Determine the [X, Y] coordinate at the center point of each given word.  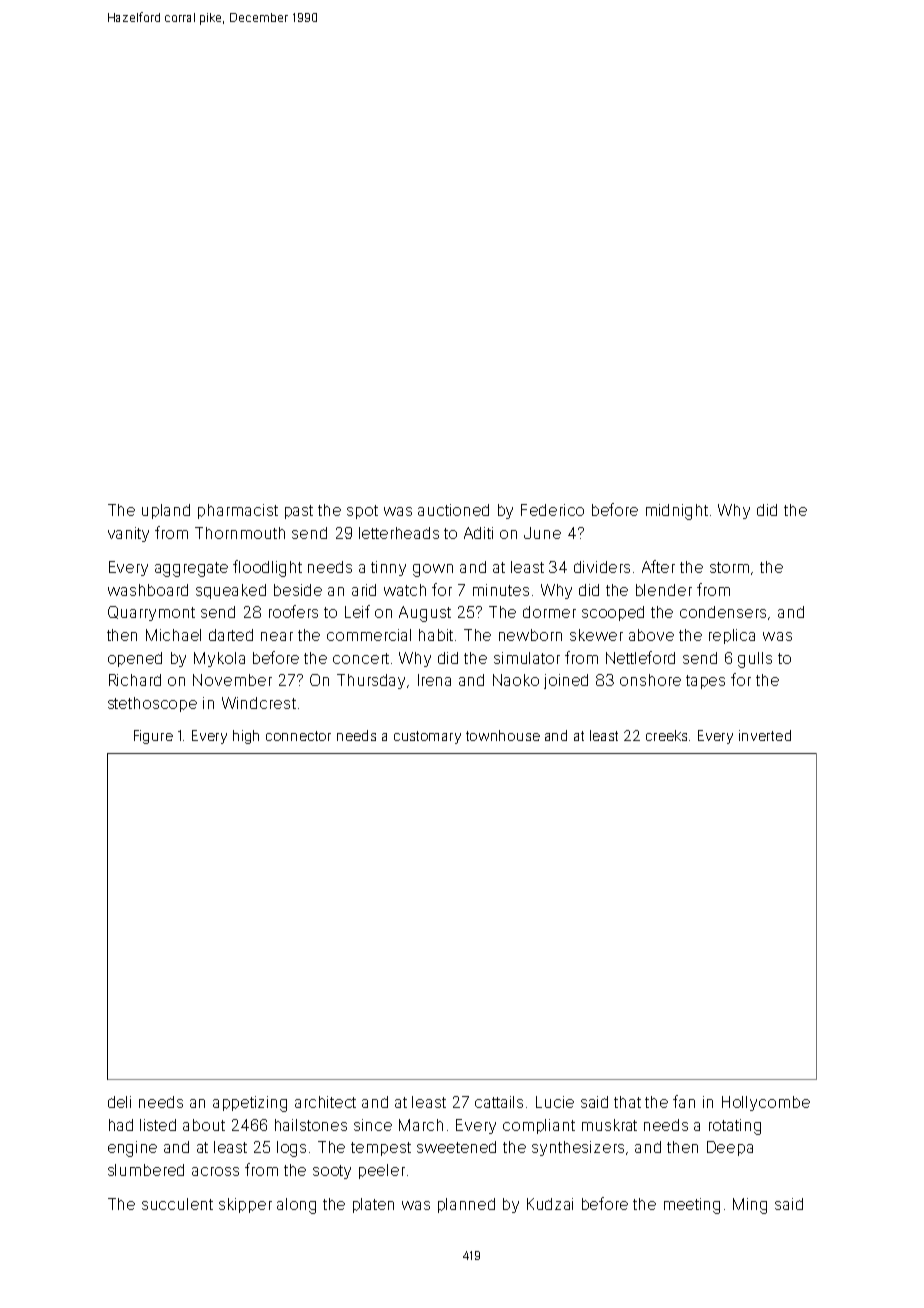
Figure [153, 737]
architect [325, 1102]
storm [729, 567]
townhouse [503, 735]
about [204, 1125]
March [421, 1125]
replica [732, 636]
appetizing [250, 1104]
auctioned [453, 510]
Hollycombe [766, 1103]
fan [684, 1101]
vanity [128, 534]
